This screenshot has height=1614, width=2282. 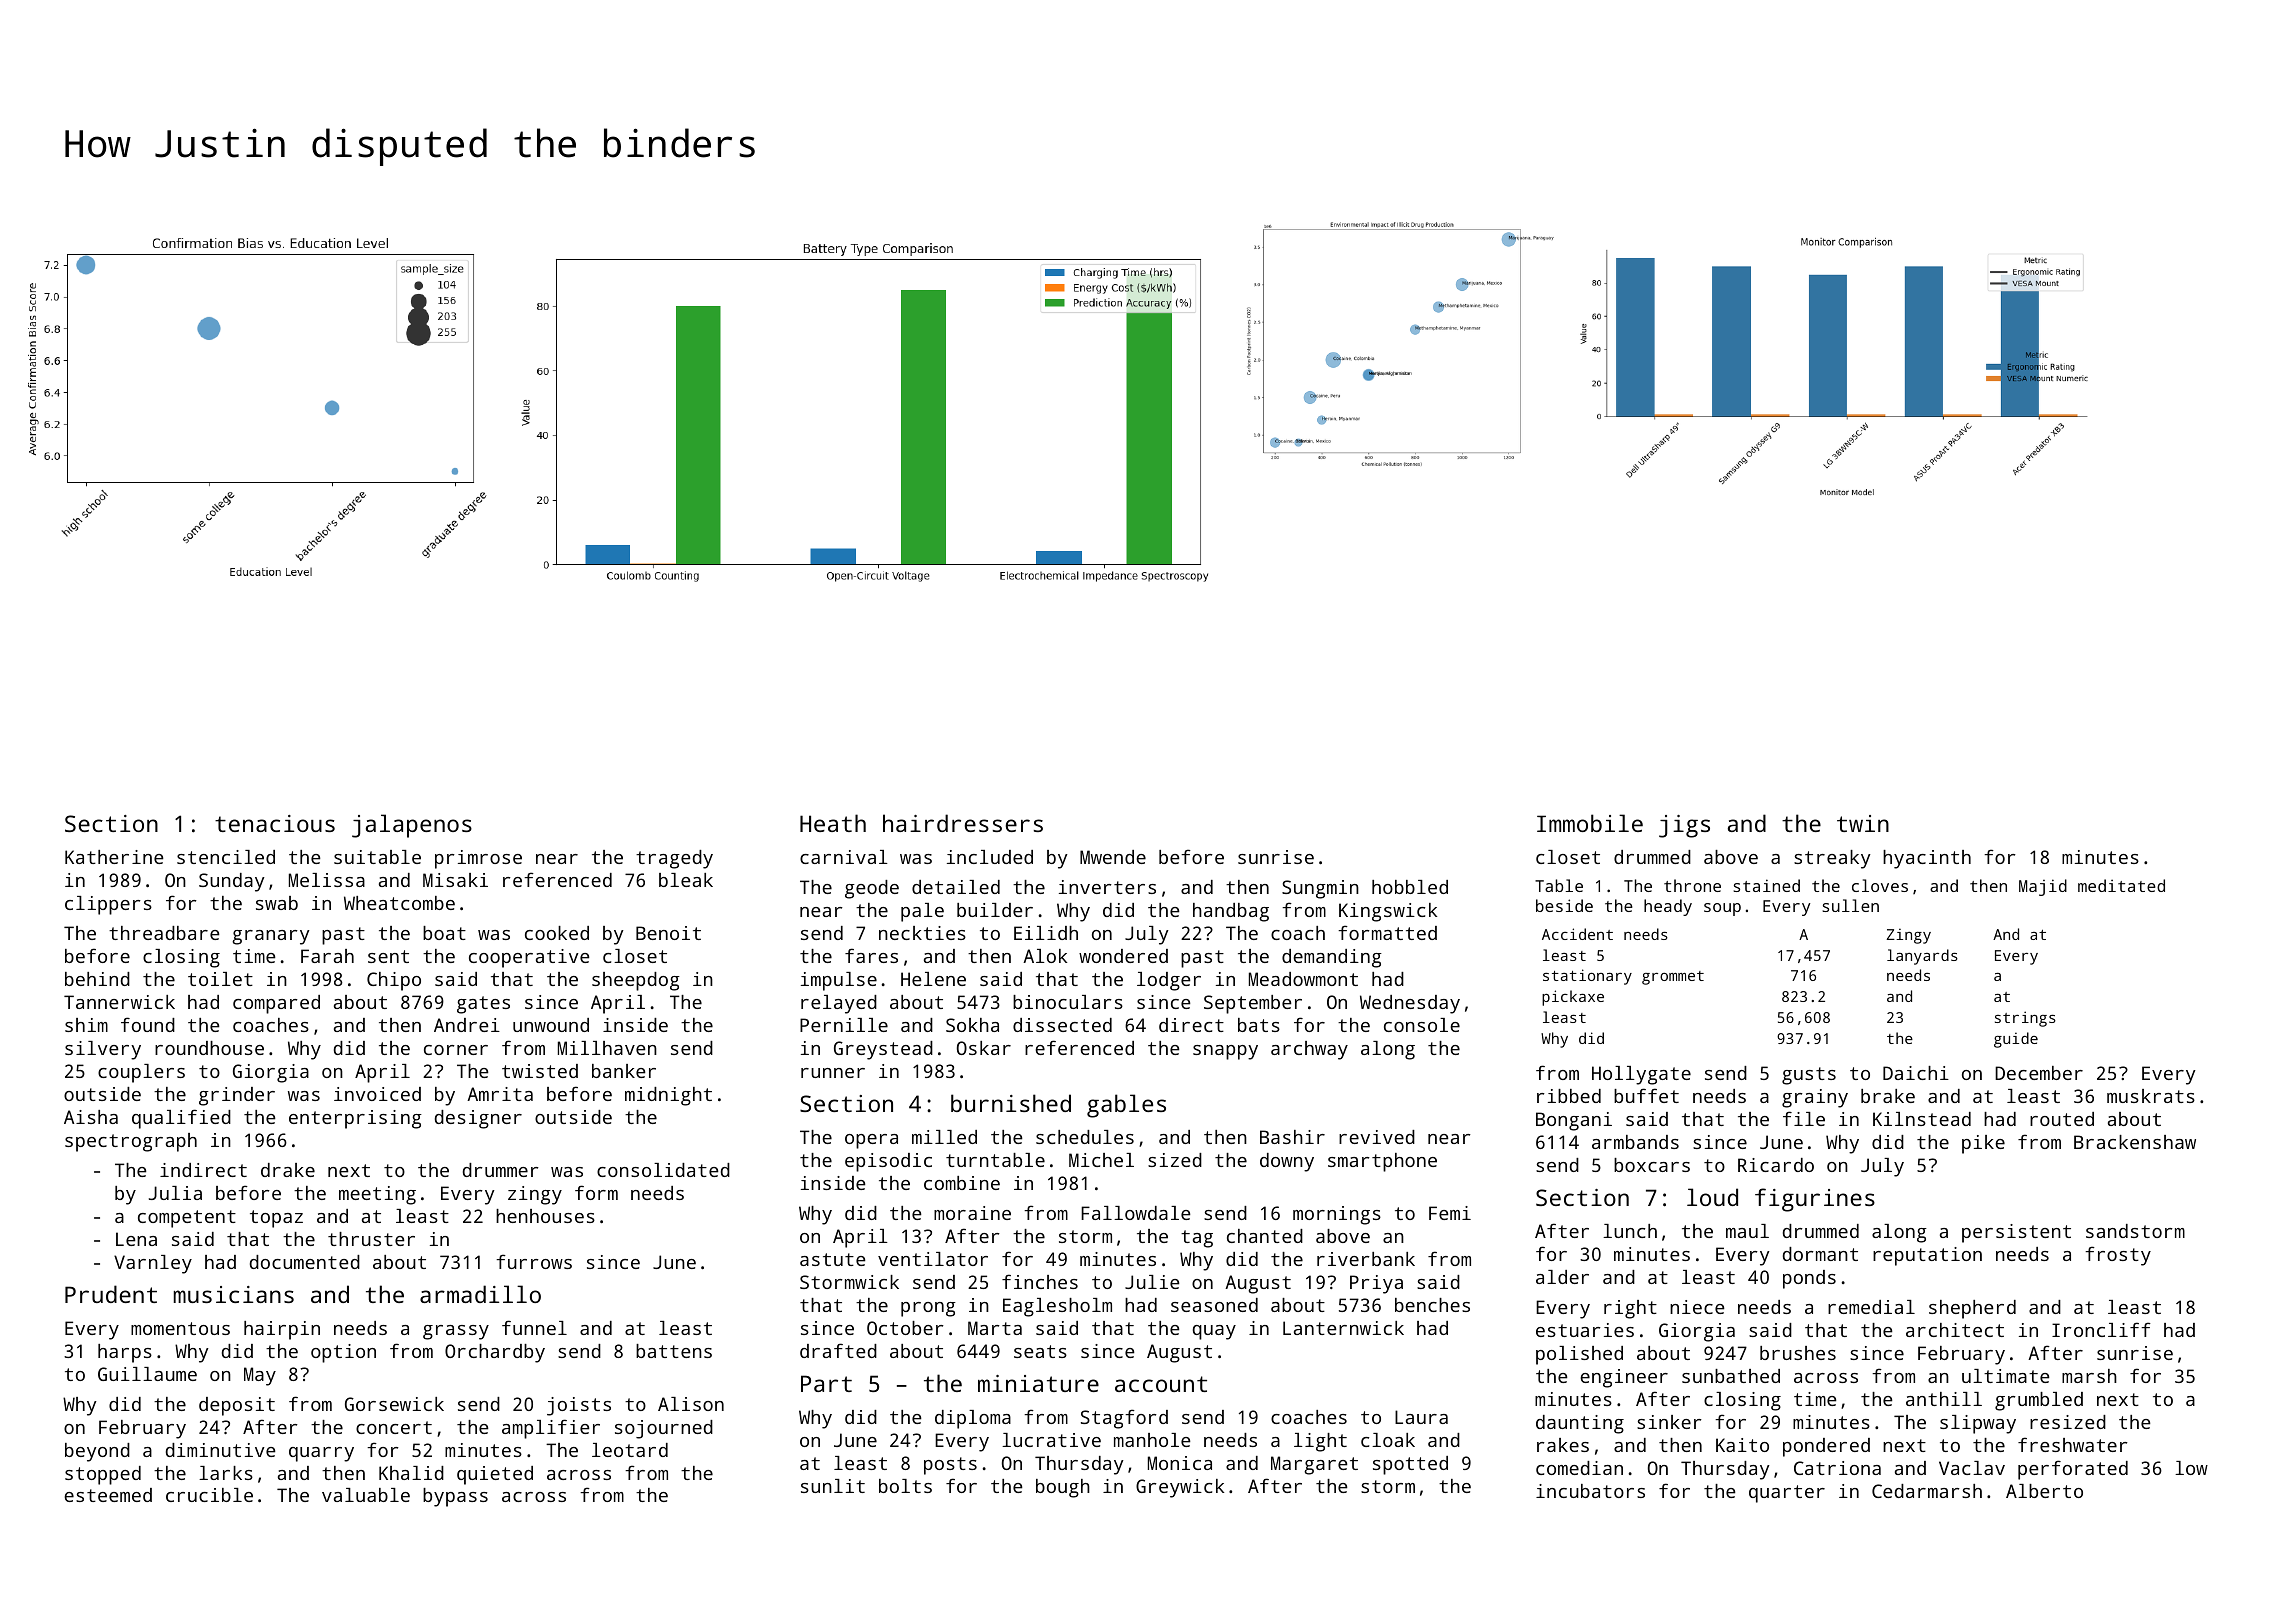 What do you see at coordinates (1214, 1305) in the screenshot?
I see `seasoned` at bounding box center [1214, 1305].
